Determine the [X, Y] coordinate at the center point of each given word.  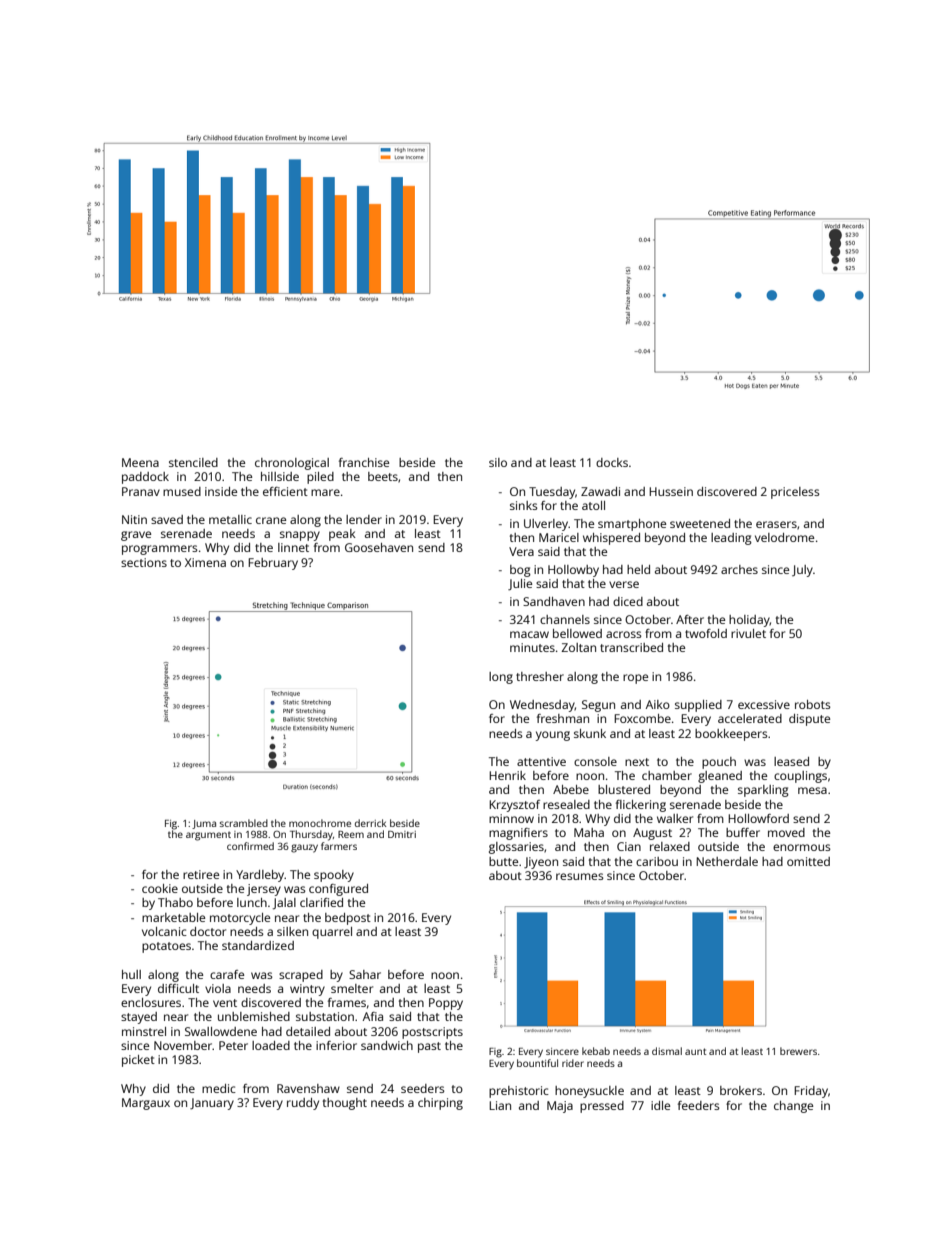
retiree [201, 874]
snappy [300, 536]
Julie [520, 585]
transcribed [631, 647]
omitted [808, 861]
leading [731, 539]
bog [520, 571]
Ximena [205, 562]
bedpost [348, 919]
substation [325, 1016]
